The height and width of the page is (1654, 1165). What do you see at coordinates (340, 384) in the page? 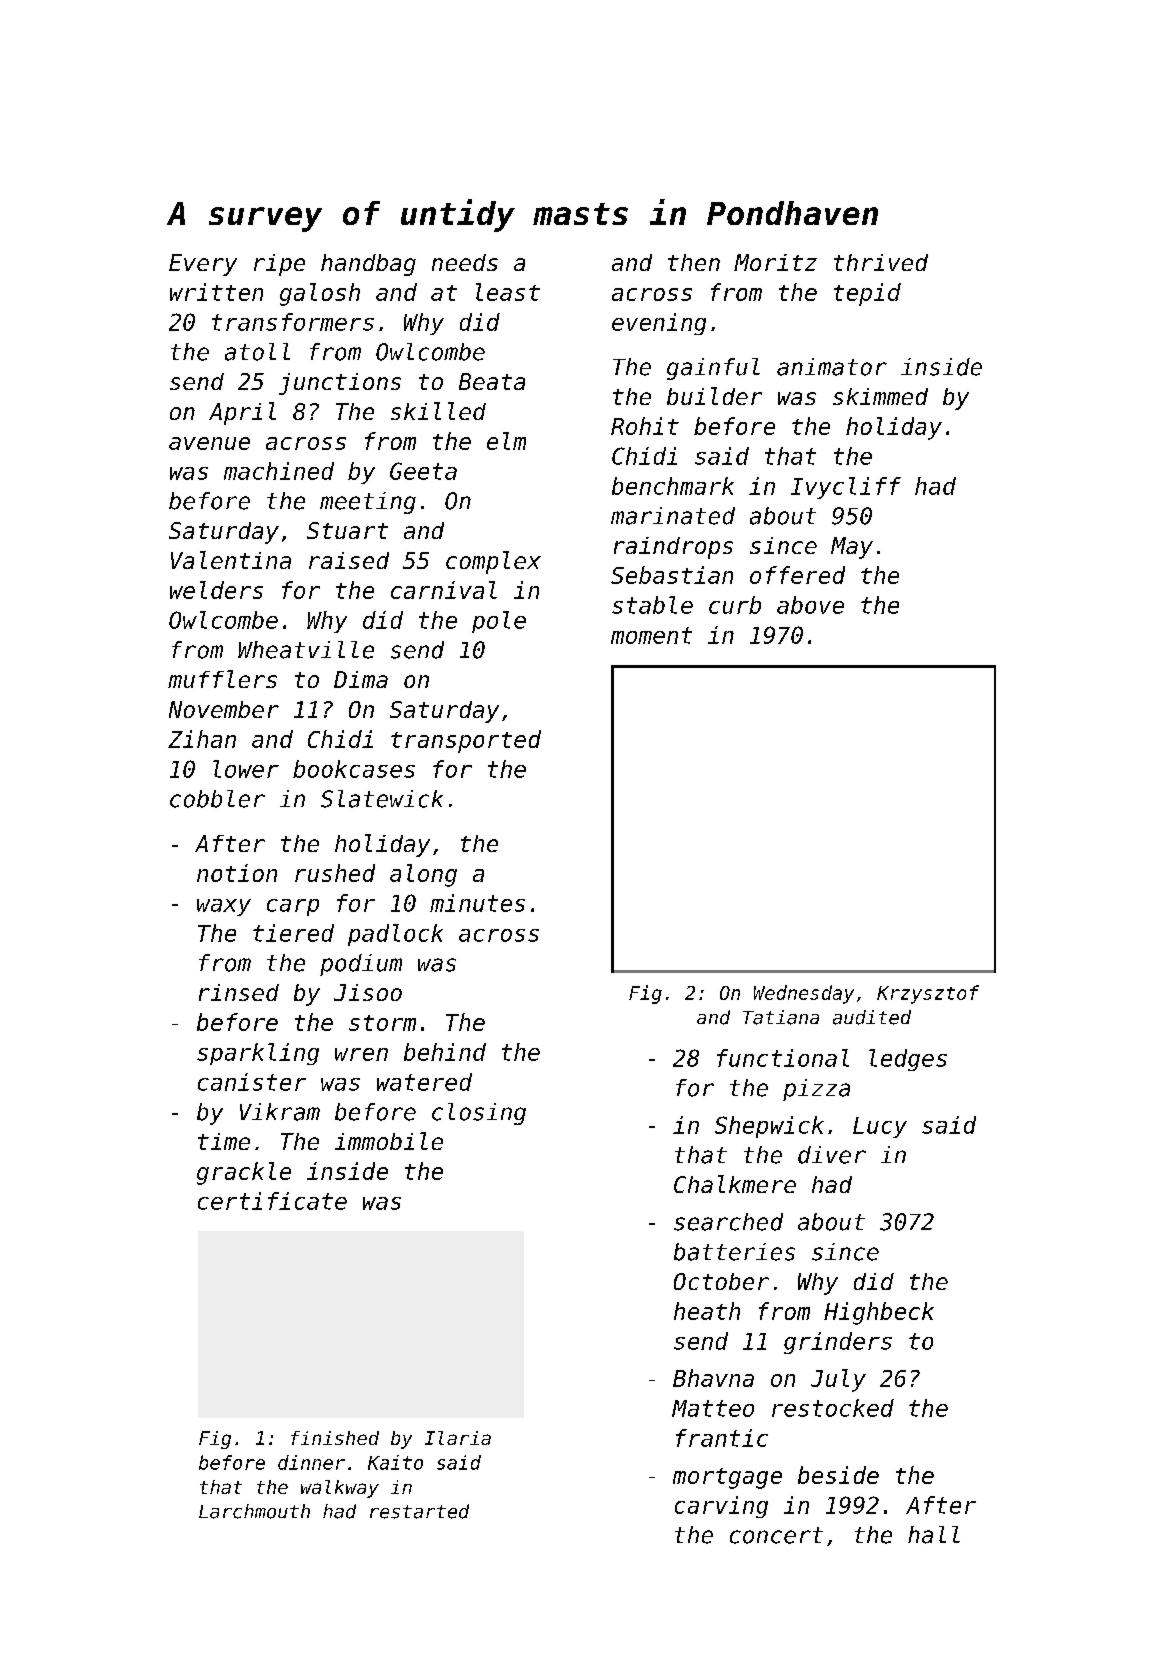
I see `junctions` at bounding box center [340, 384].
